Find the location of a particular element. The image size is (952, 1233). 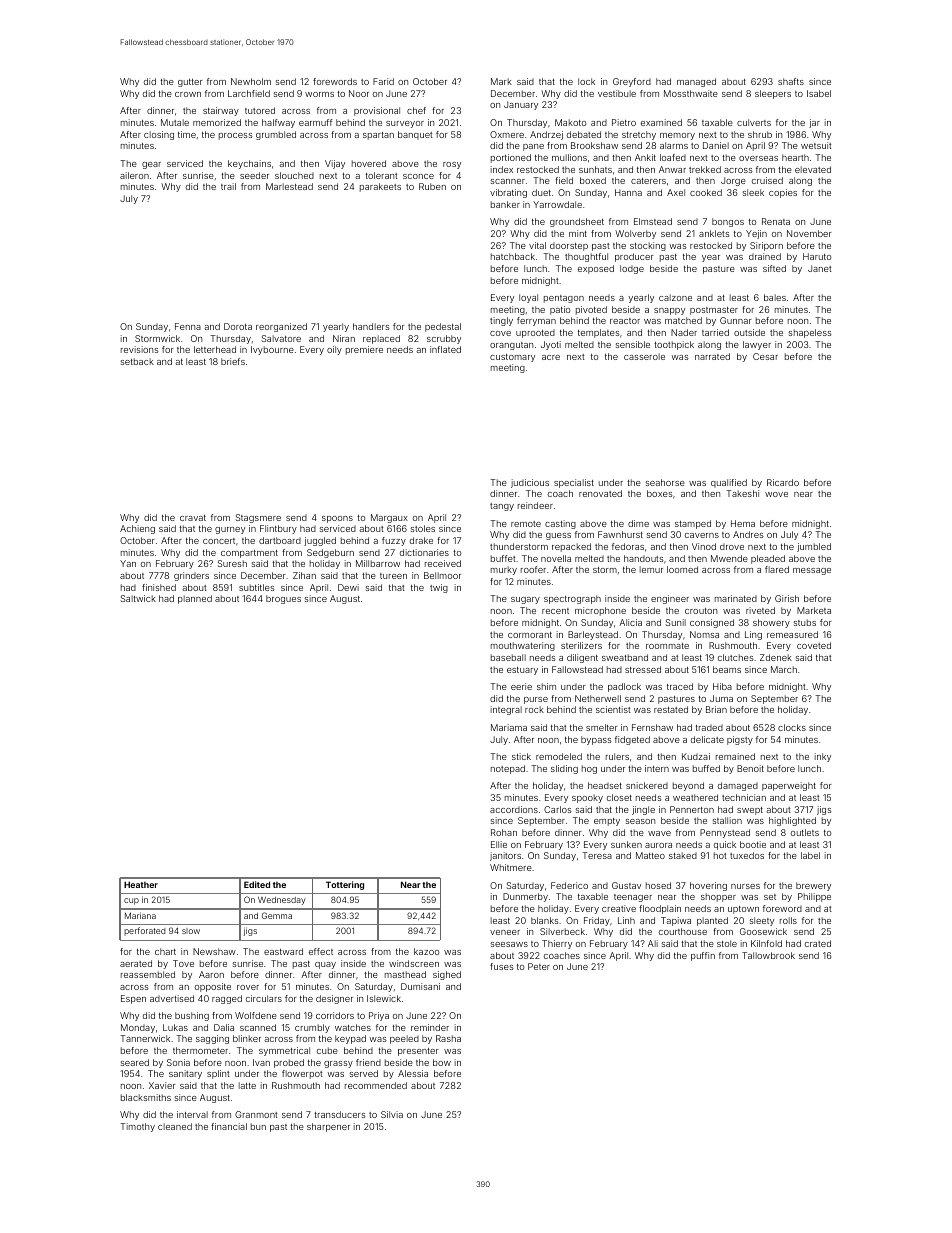

Saltwick is located at coordinates (138, 598).
